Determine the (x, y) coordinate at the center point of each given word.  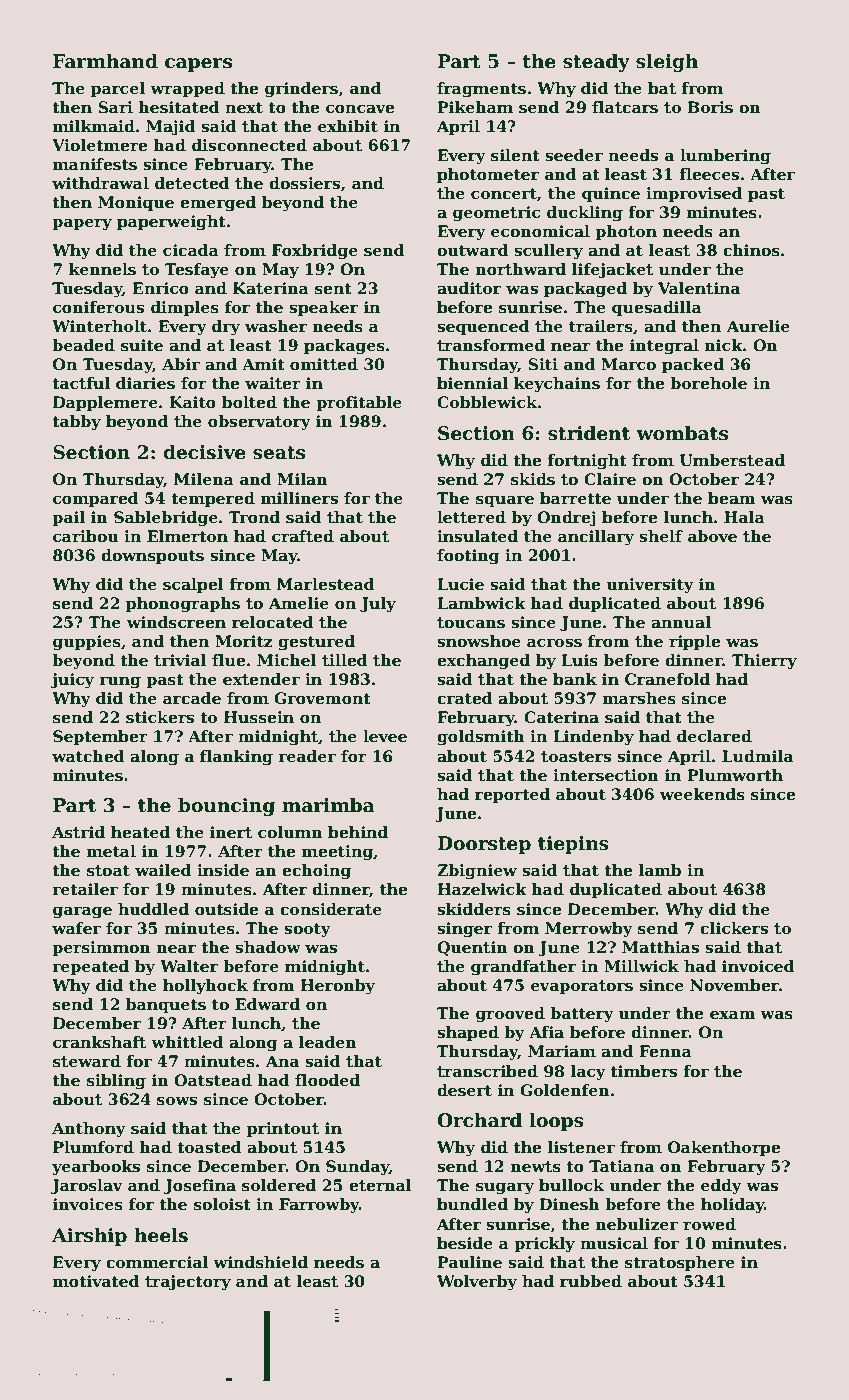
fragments (481, 90)
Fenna (665, 1051)
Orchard (479, 1120)
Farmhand (105, 61)
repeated (90, 967)
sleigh (667, 62)
